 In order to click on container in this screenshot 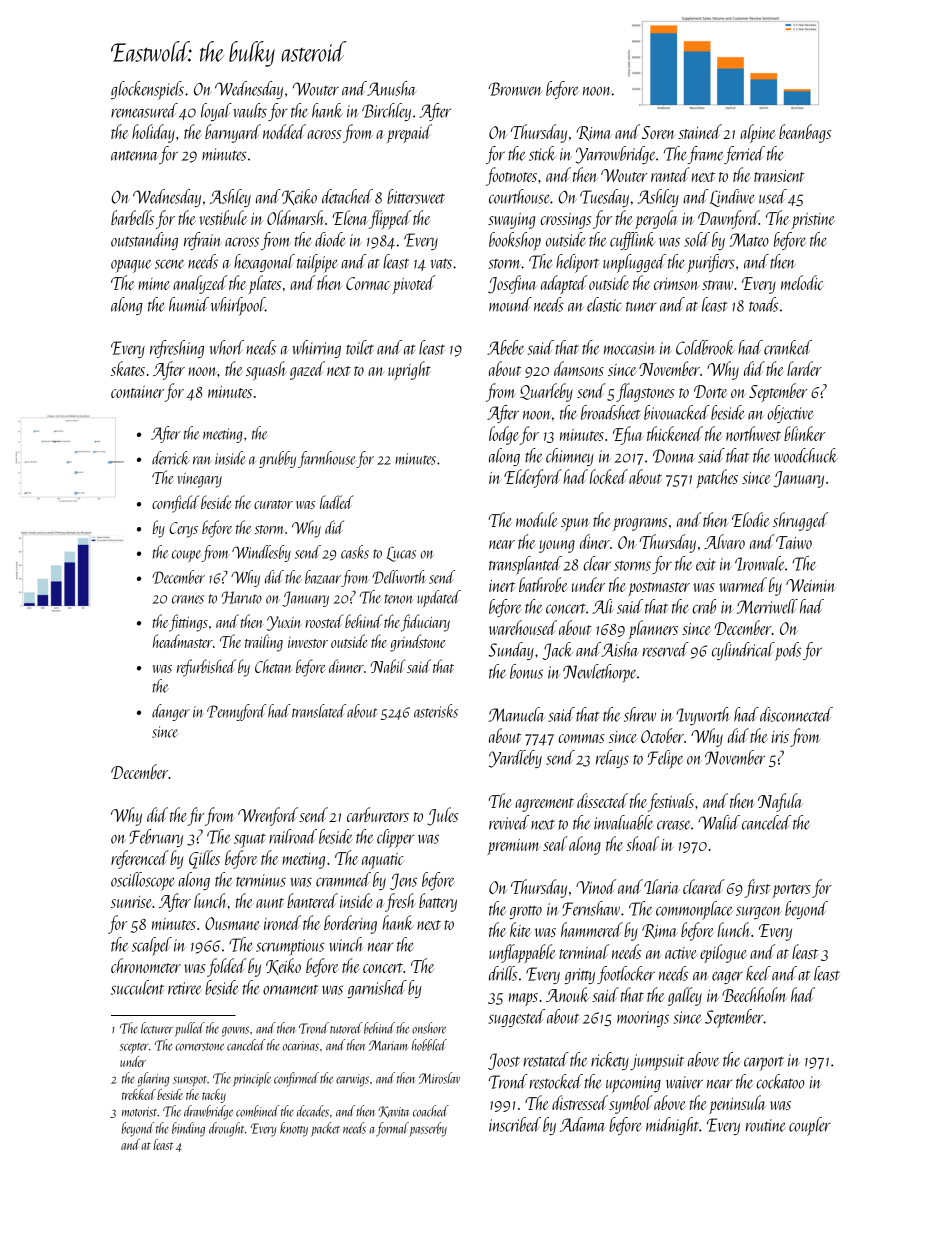, I will do `click(137, 392)`.
